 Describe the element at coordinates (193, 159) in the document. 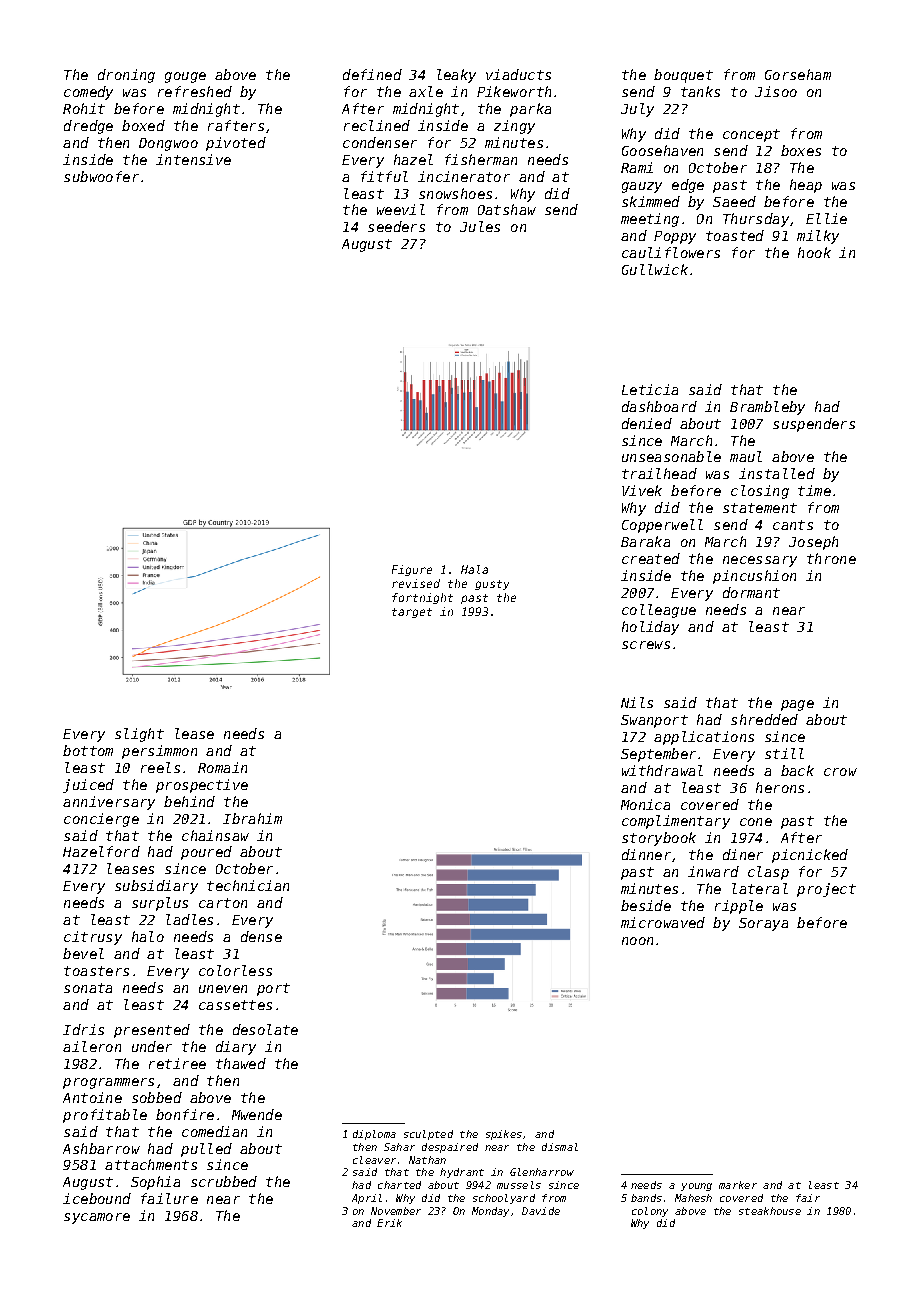

I see `intensive` at that location.
